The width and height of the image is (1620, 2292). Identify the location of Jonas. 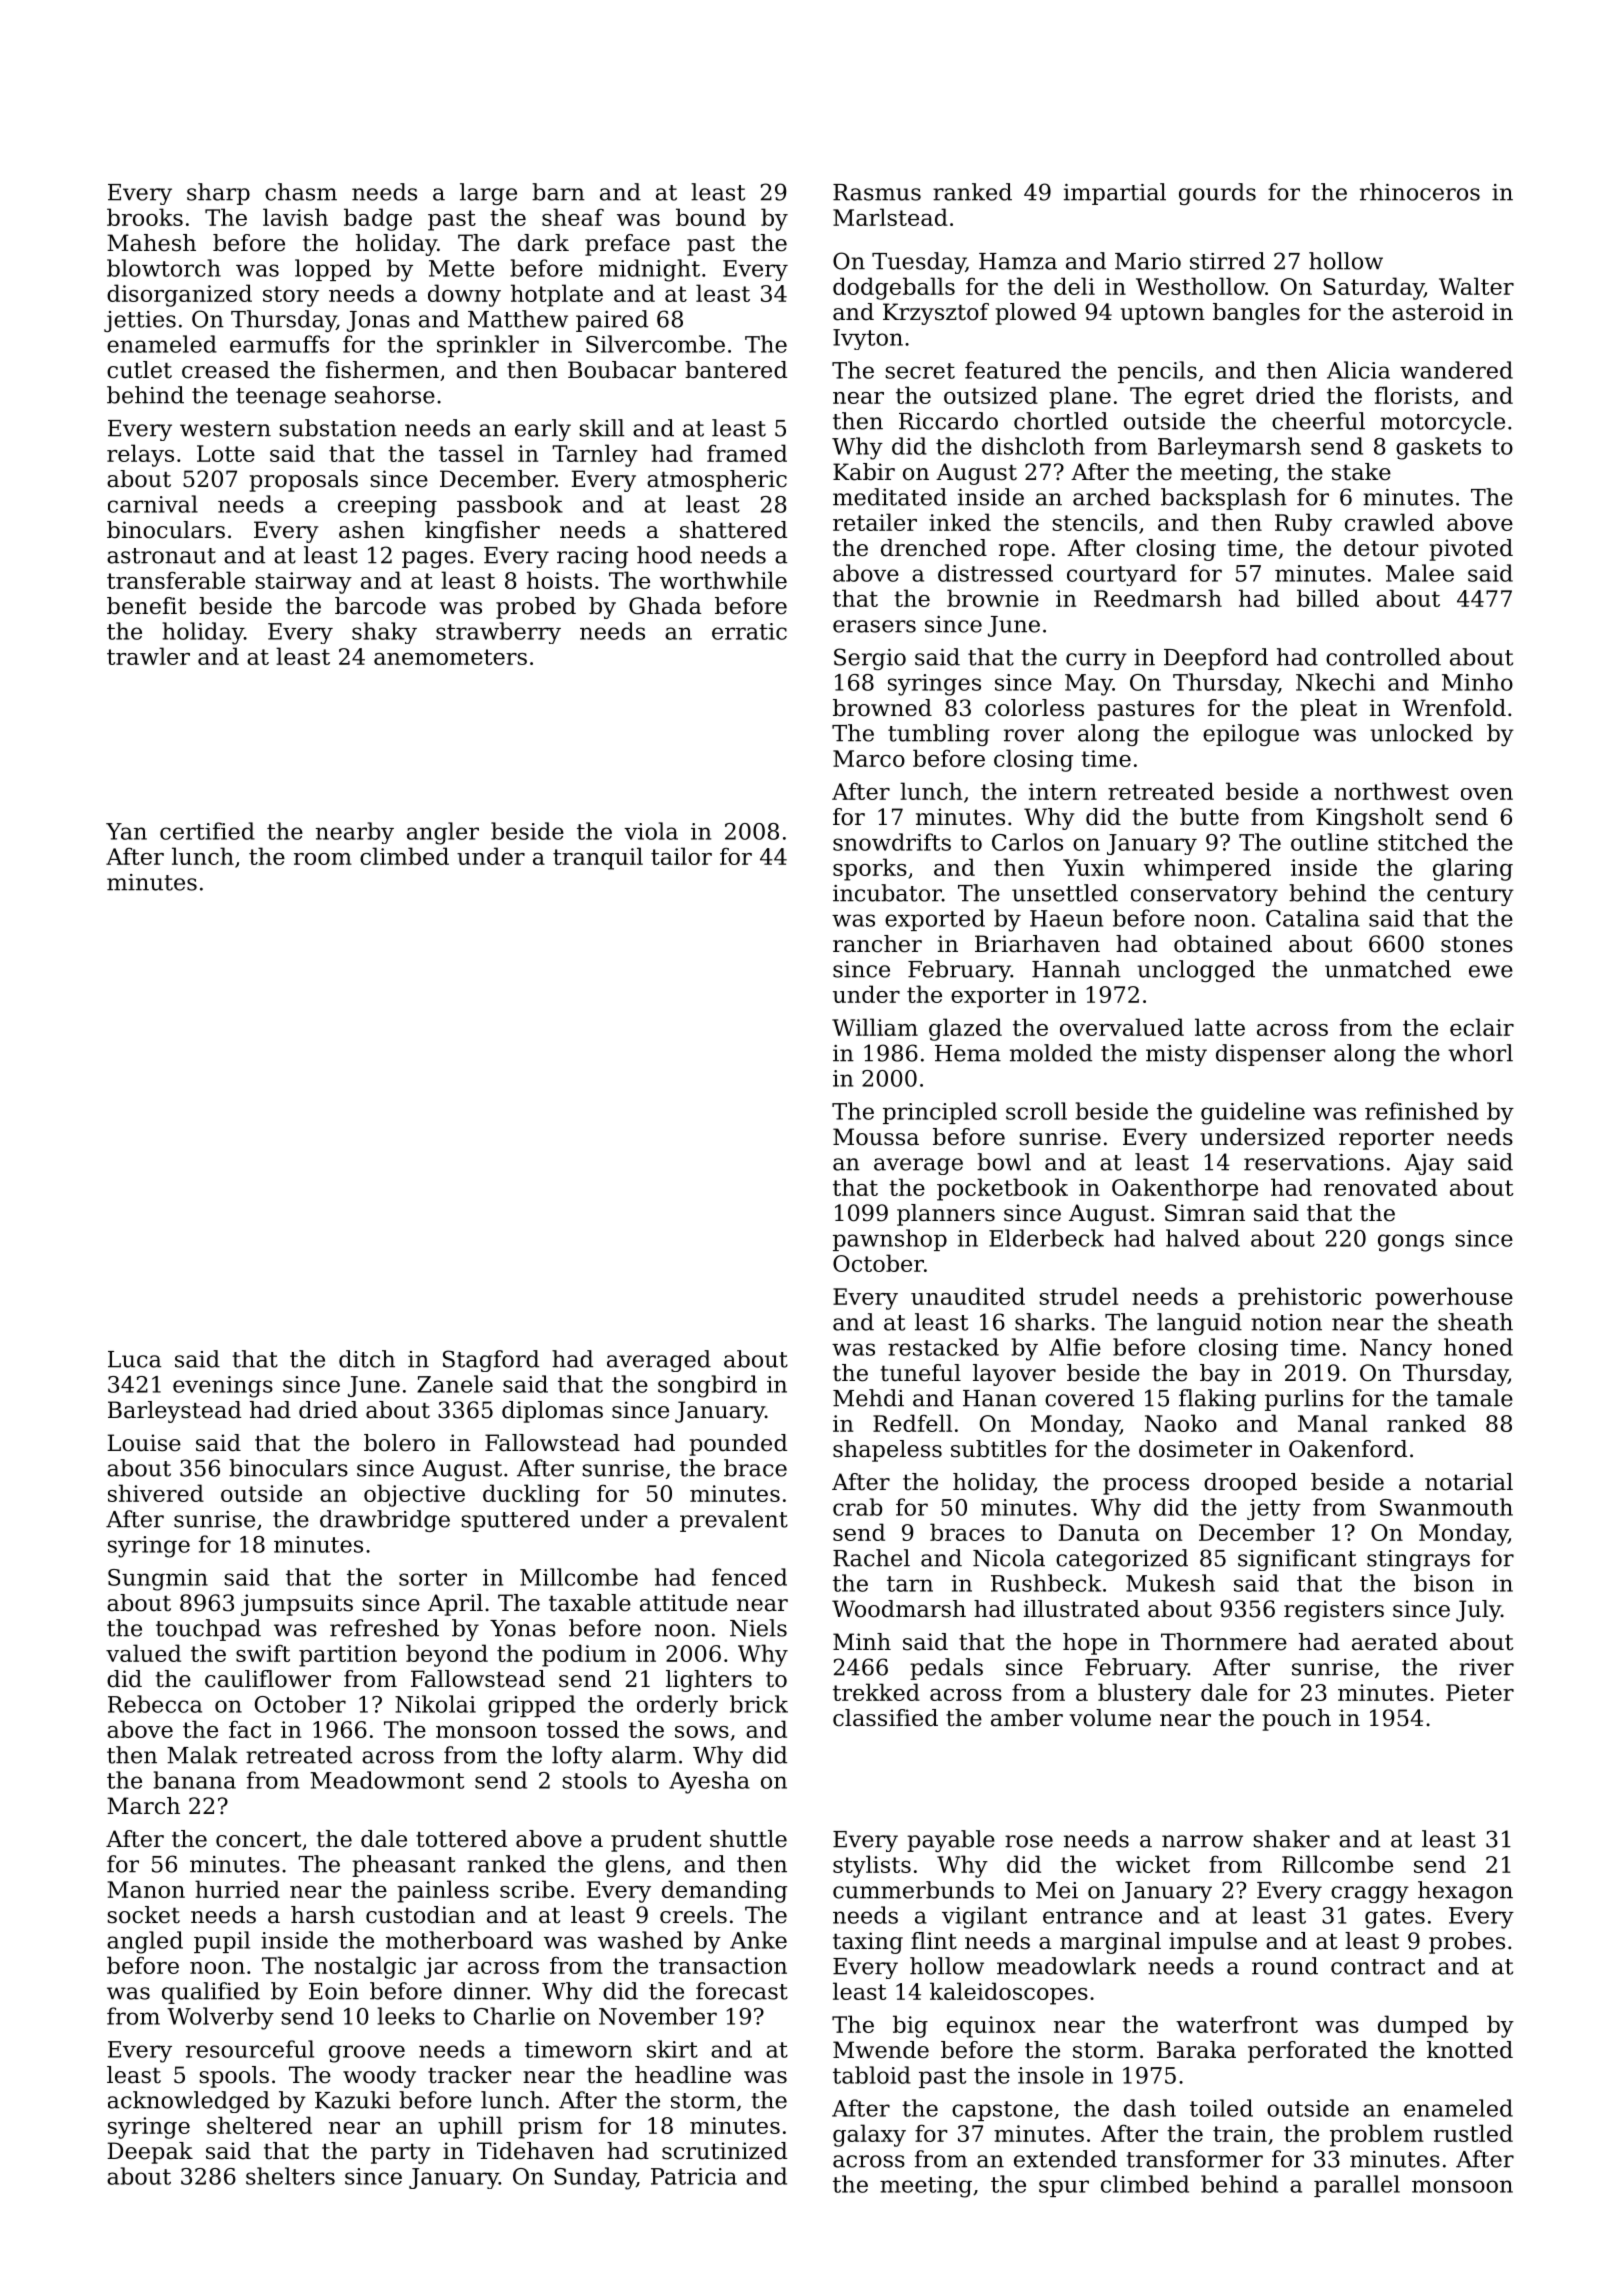
(378, 321).
